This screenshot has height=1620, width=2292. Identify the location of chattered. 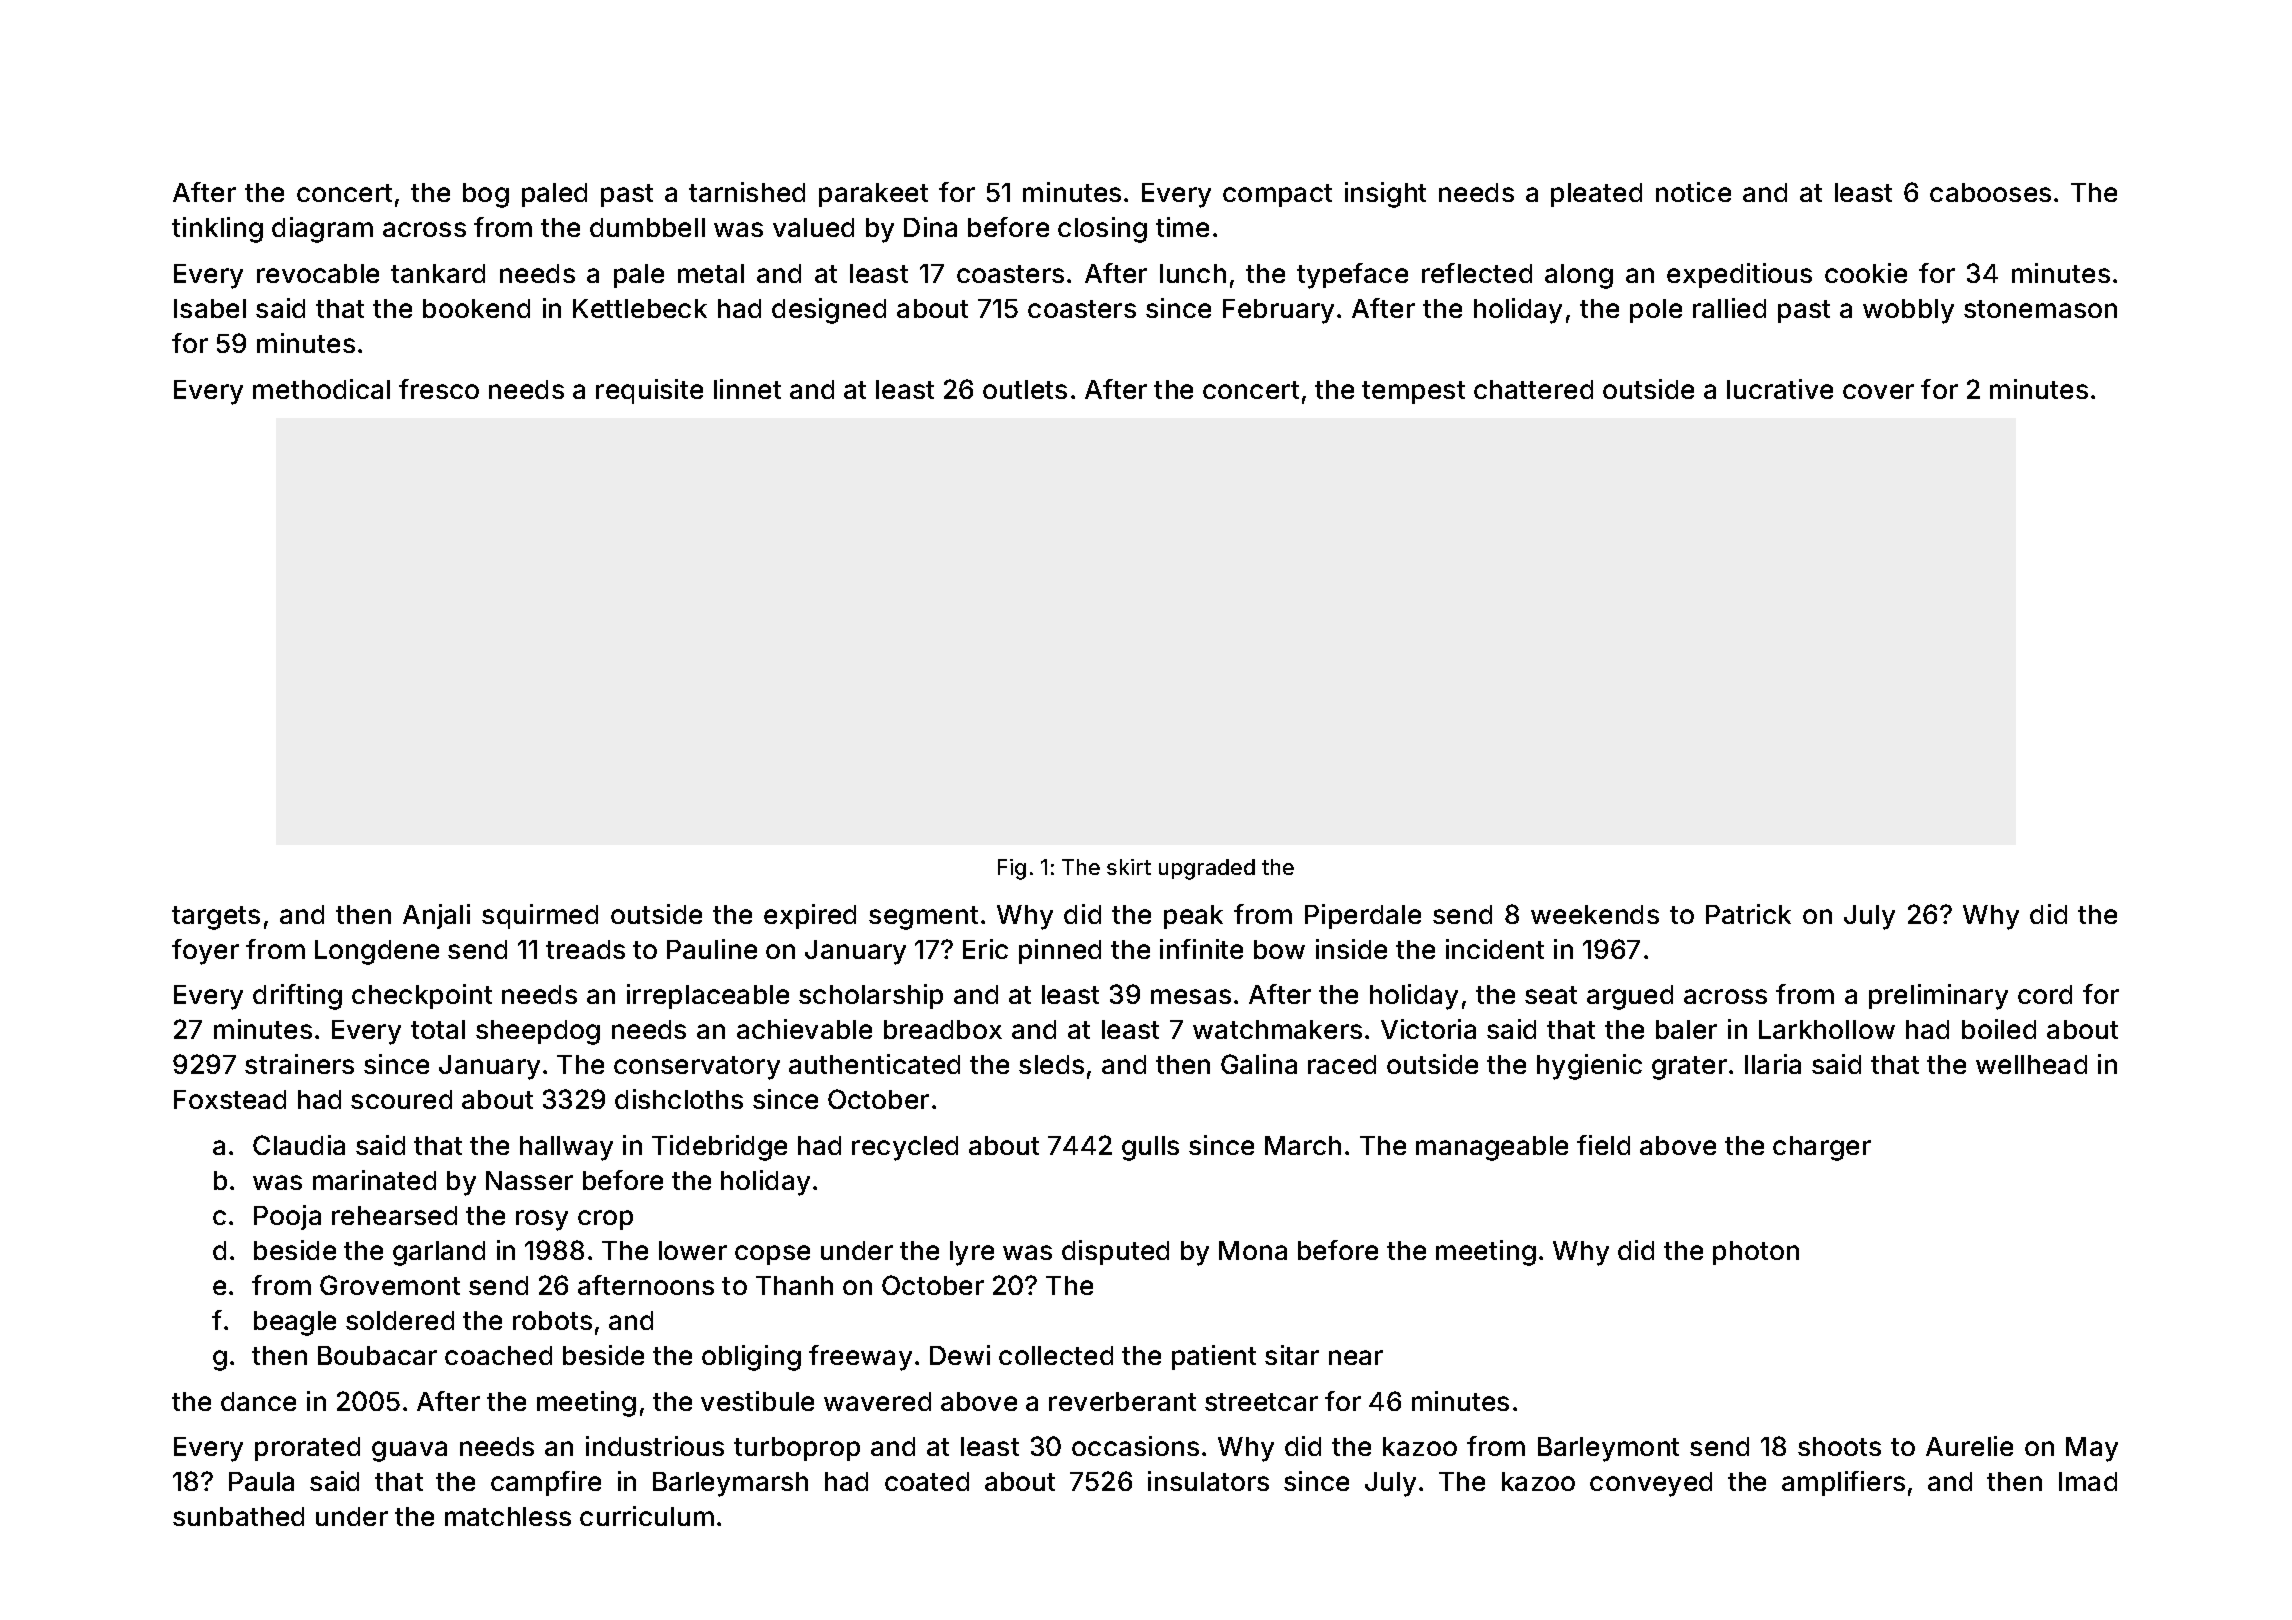
(1533, 389).
